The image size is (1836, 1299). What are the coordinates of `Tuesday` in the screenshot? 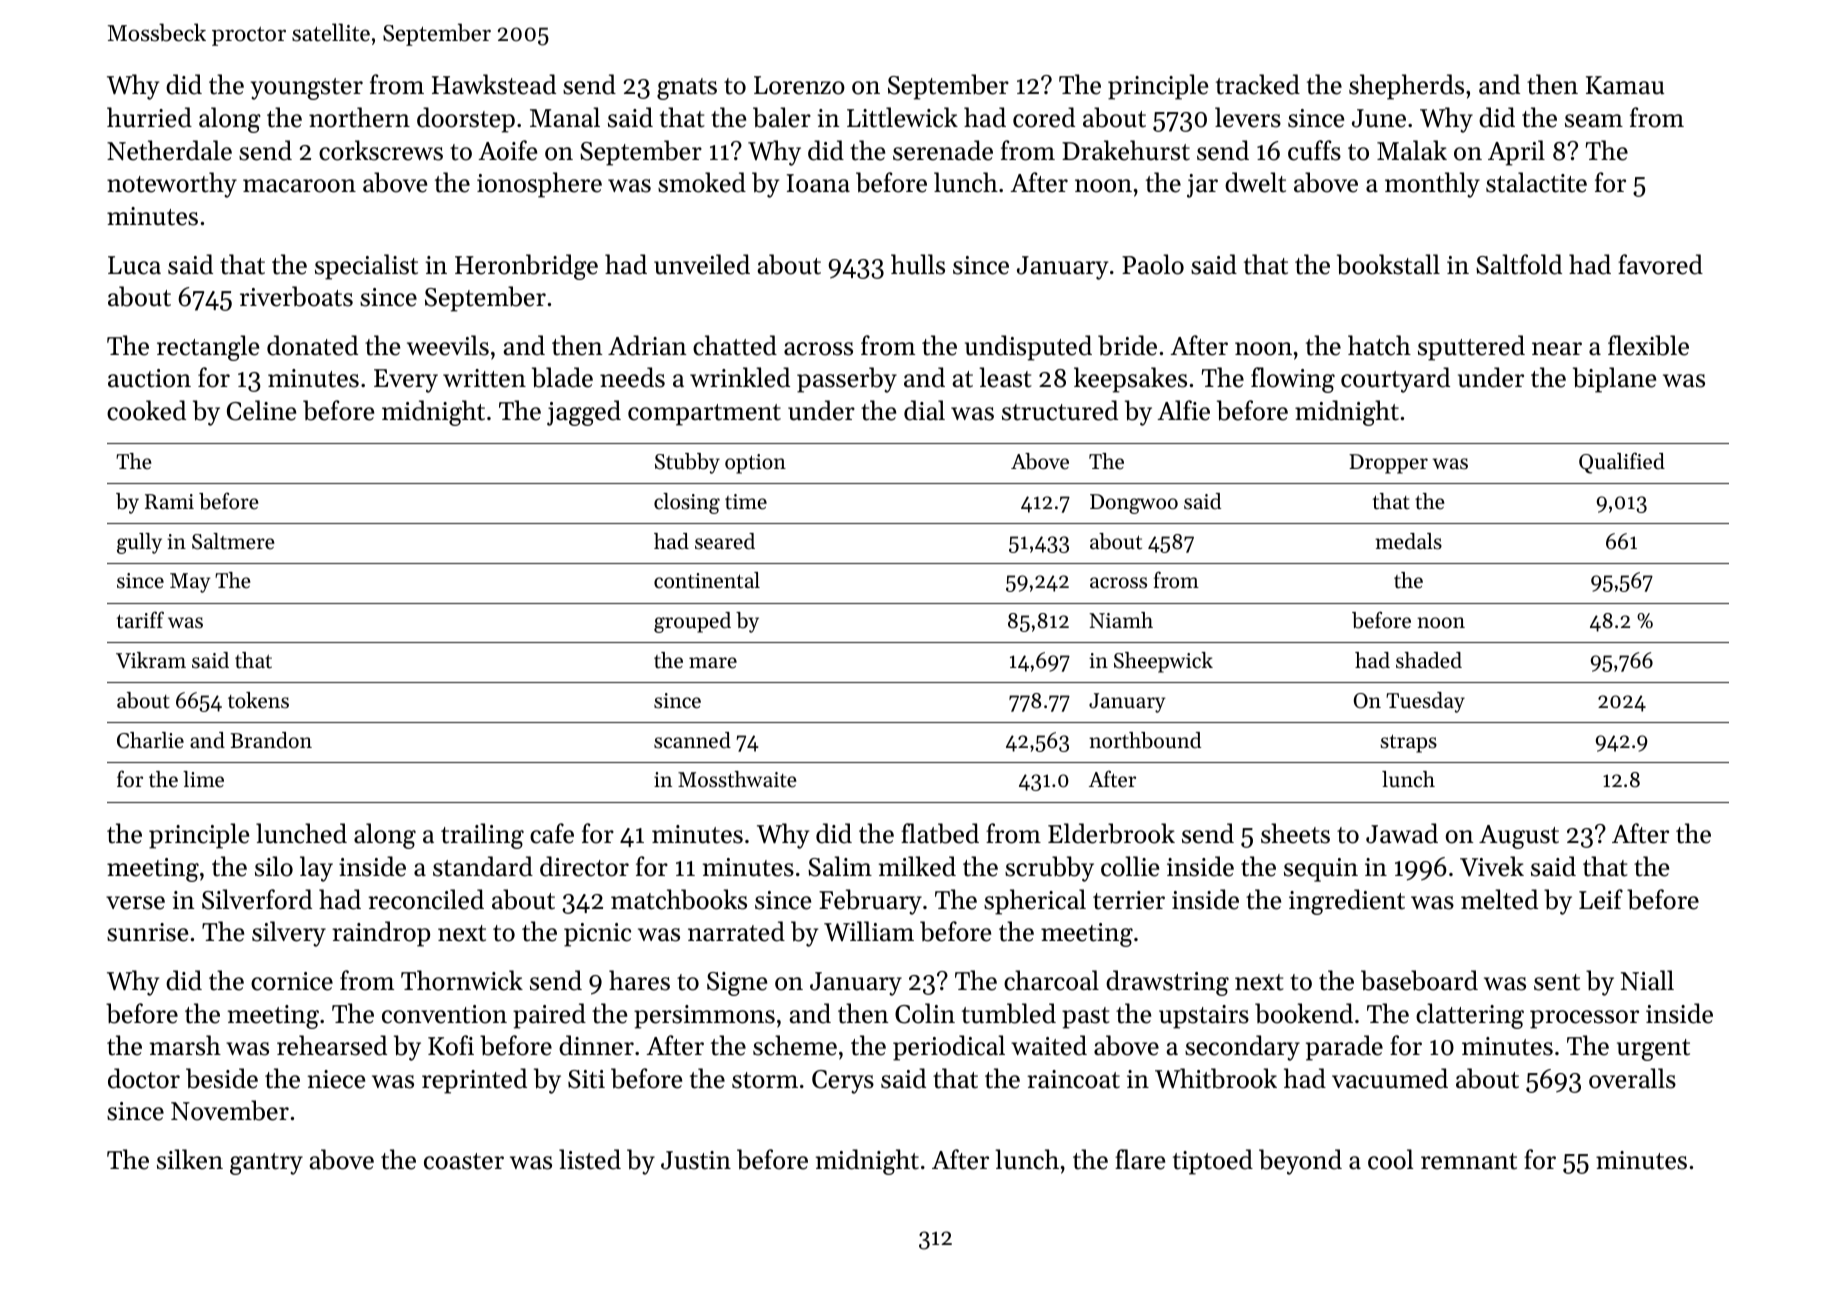 It's located at (1425, 702).
